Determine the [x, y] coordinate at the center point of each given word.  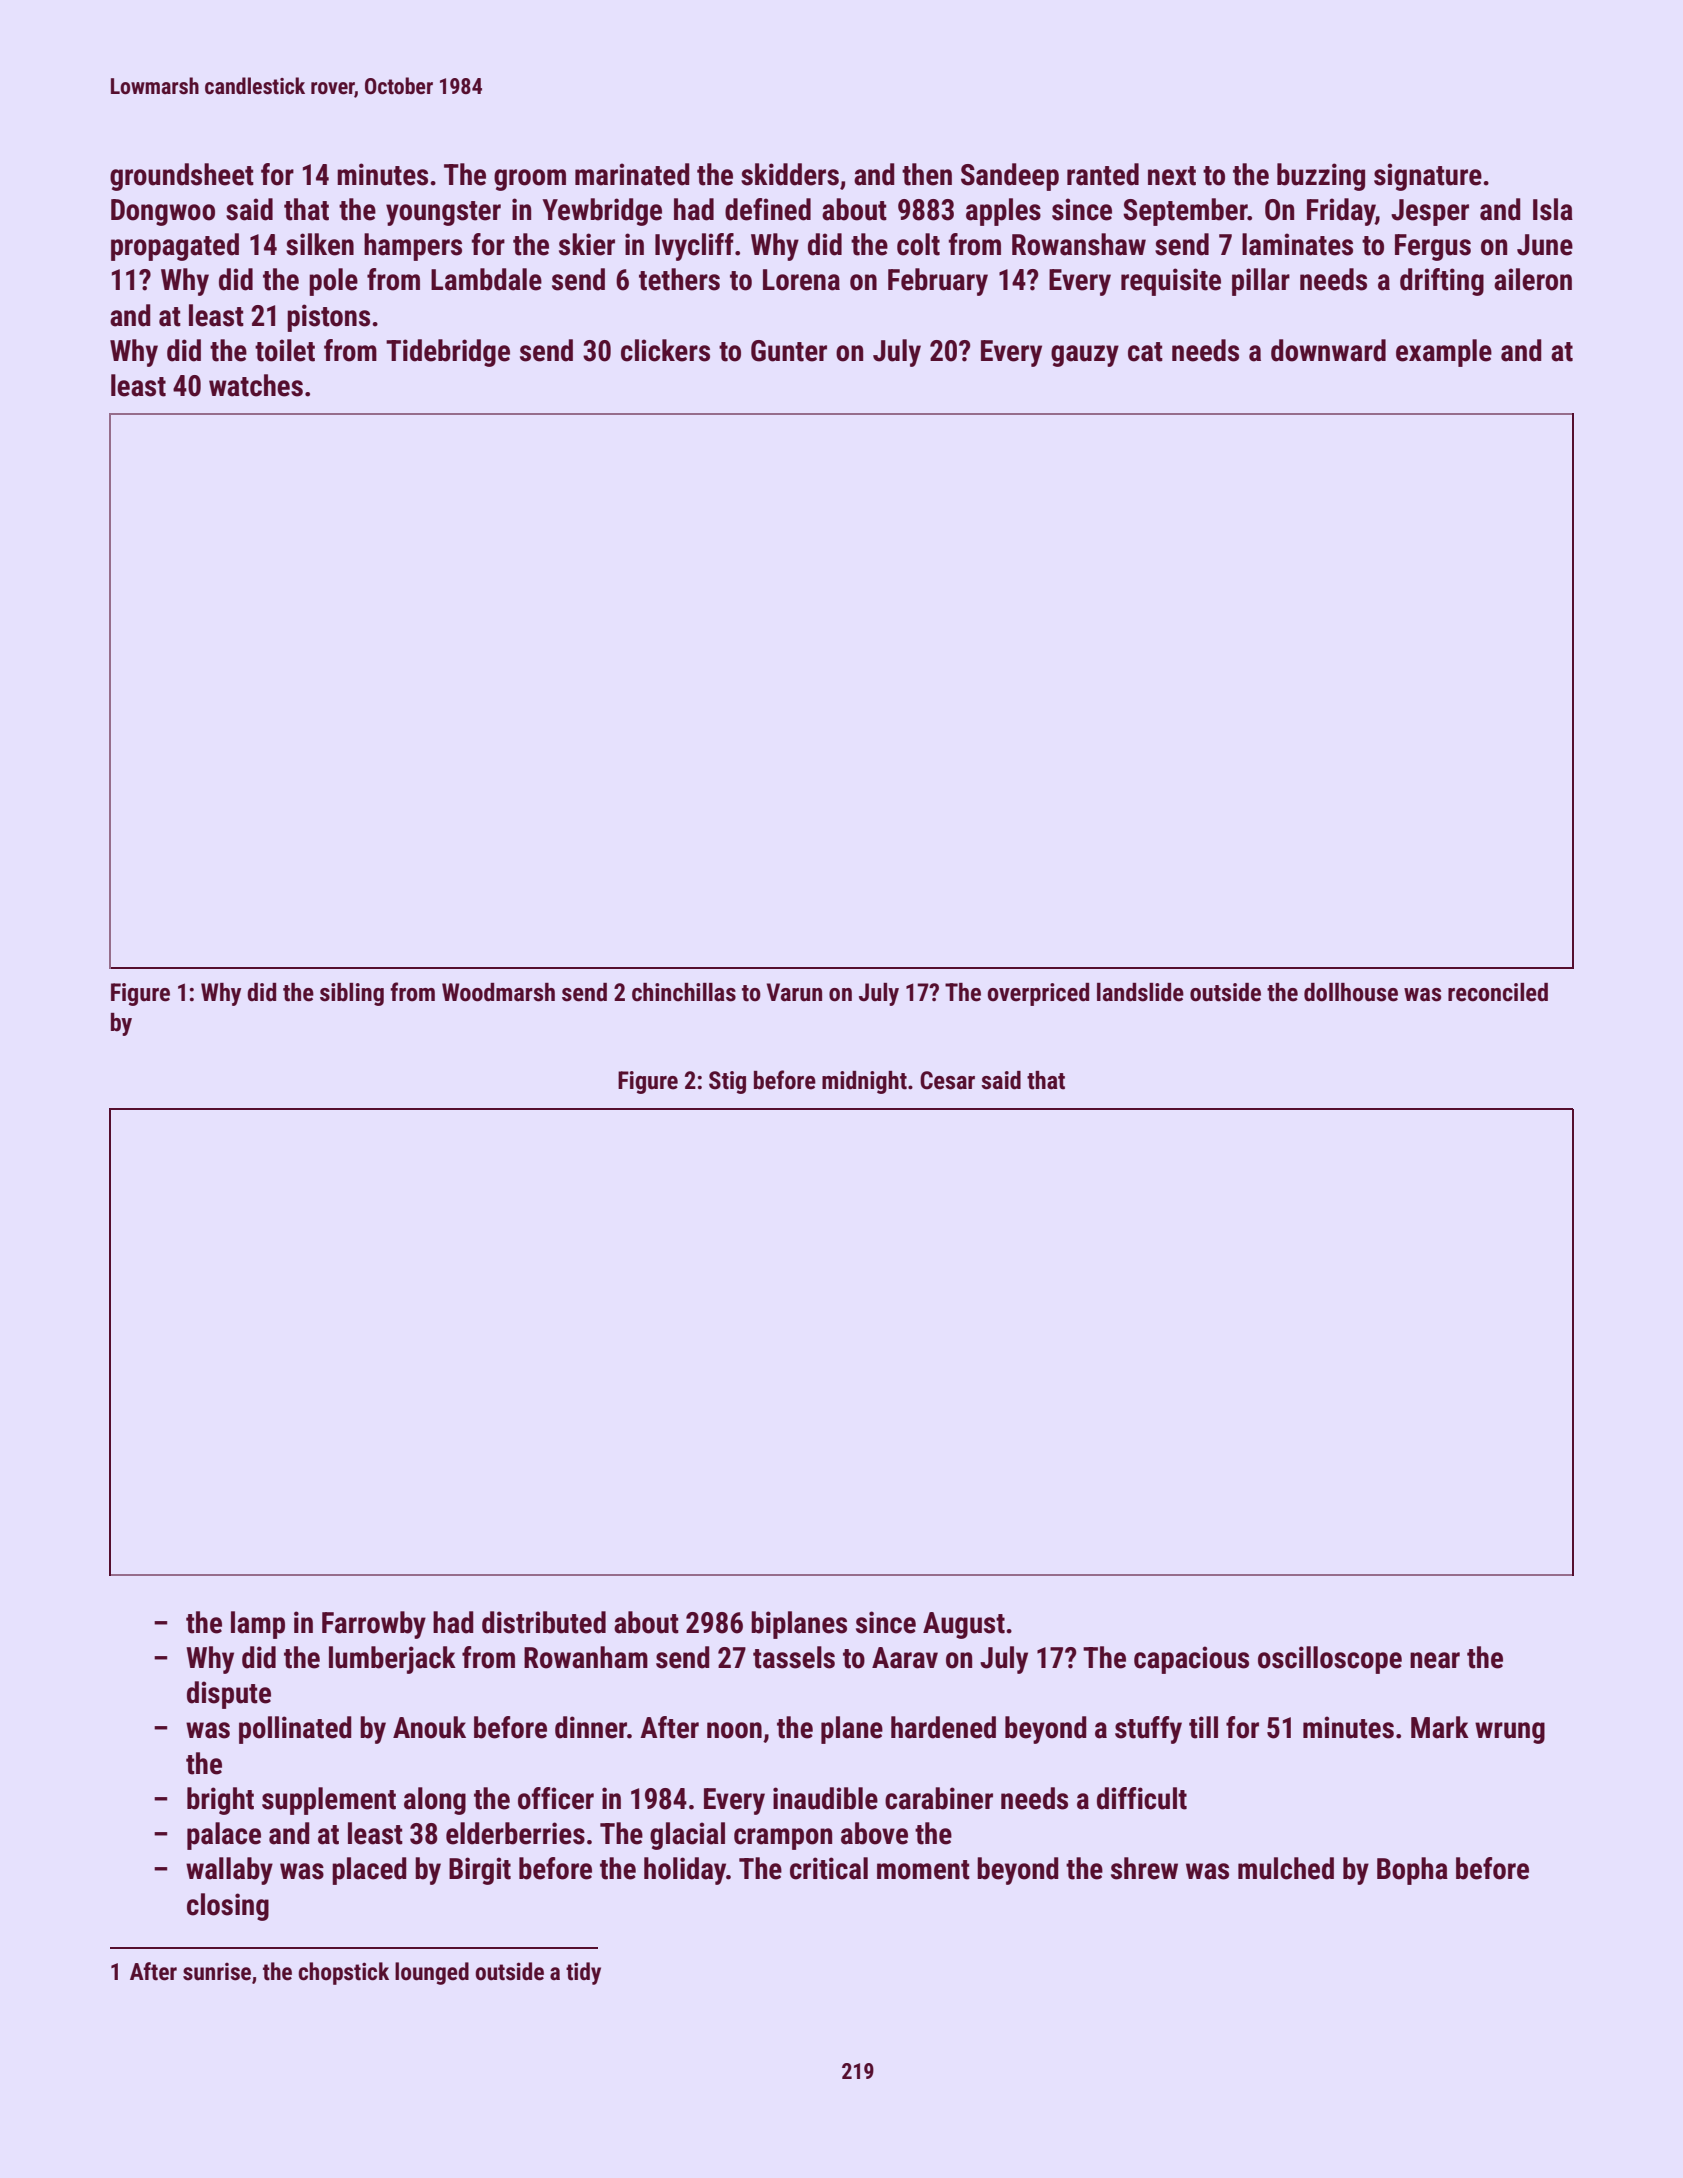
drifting [1442, 282]
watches [256, 385]
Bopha [1412, 1871]
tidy [583, 1973]
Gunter [789, 351]
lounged [432, 1973]
